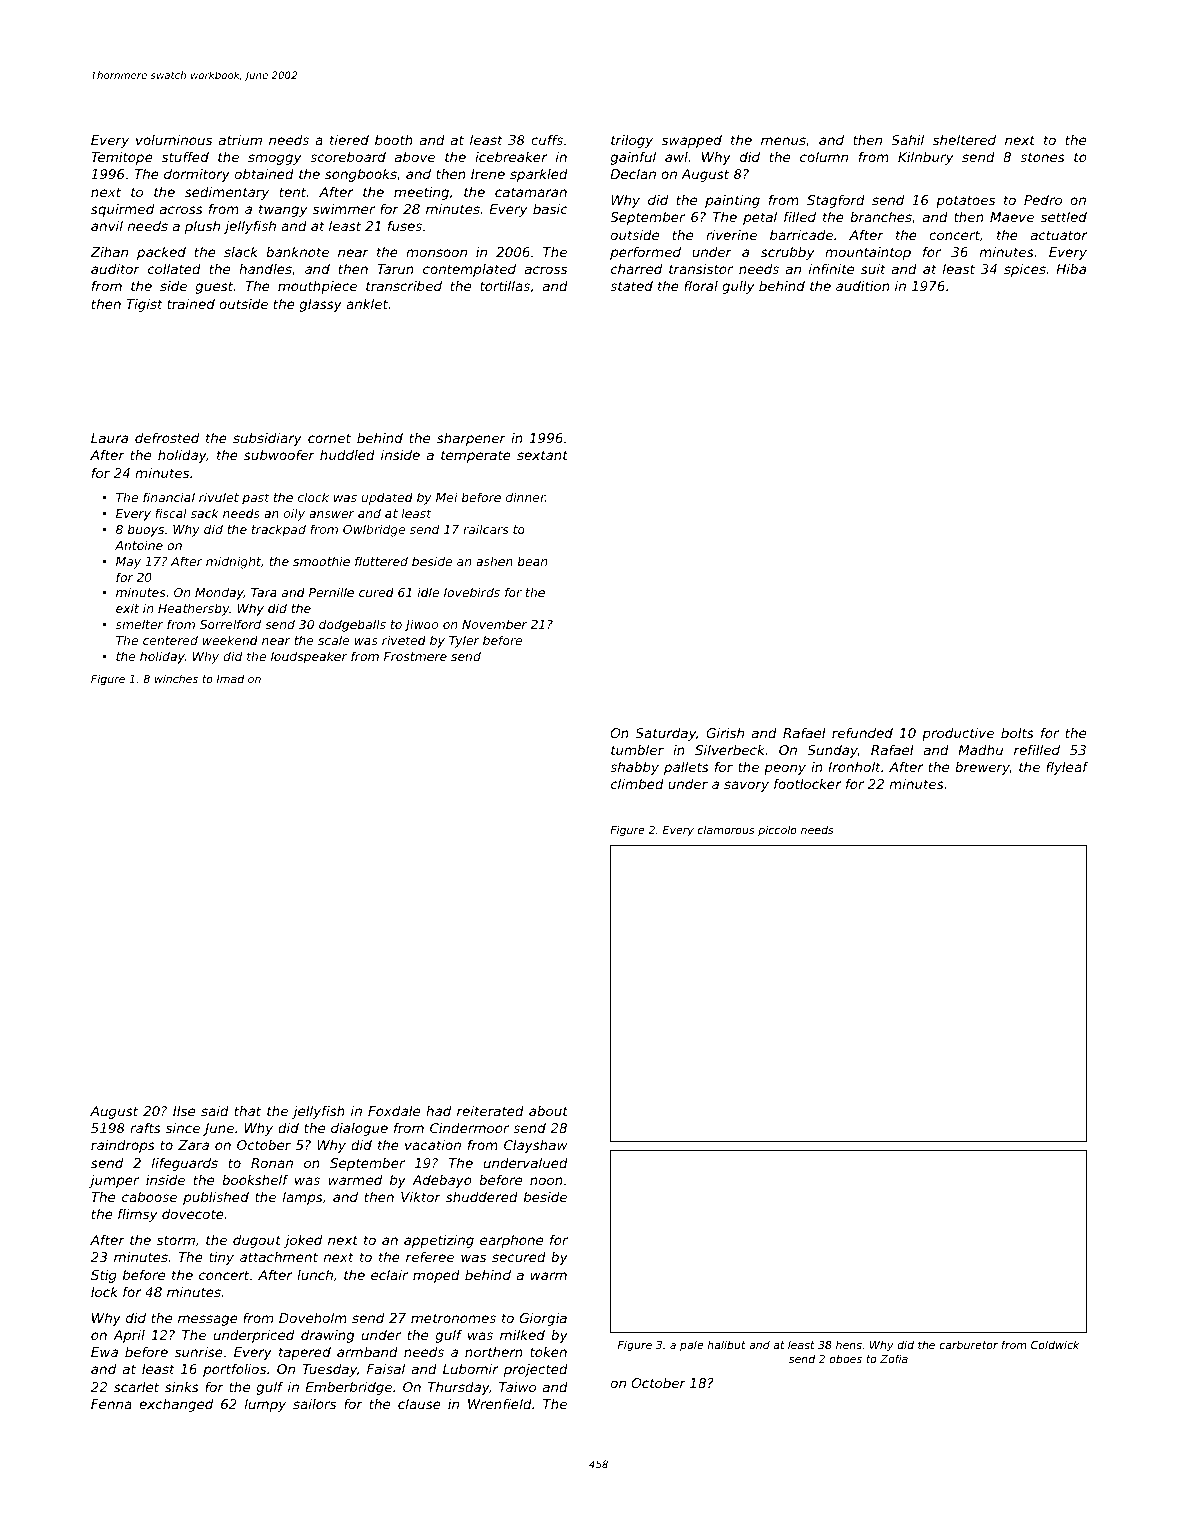  Describe the element at coordinates (115, 269) in the image. I see `auditor` at that location.
